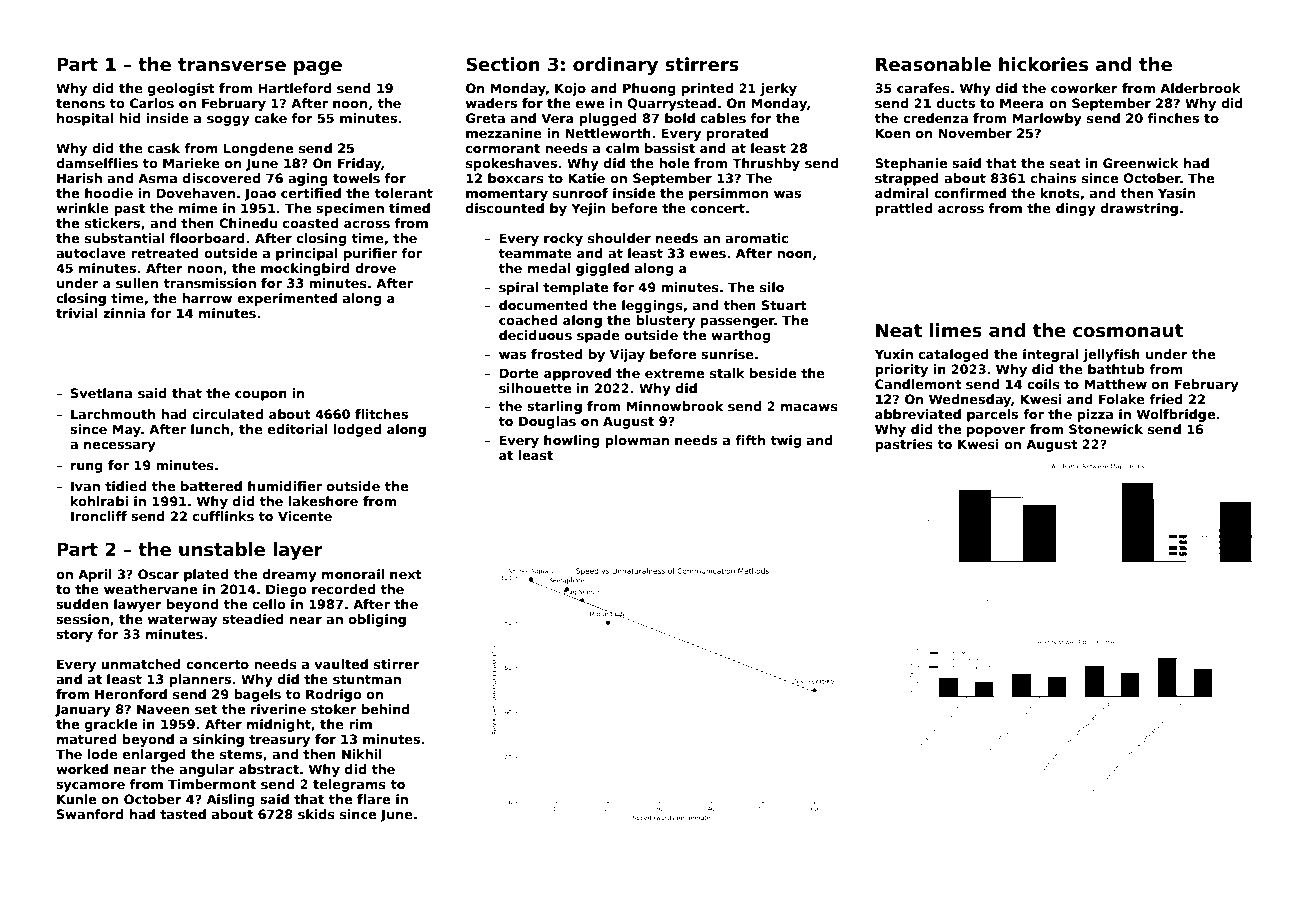 The height and width of the screenshot is (924, 1308). What do you see at coordinates (785, 441) in the screenshot?
I see `twig` at bounding box center [785, 441].
